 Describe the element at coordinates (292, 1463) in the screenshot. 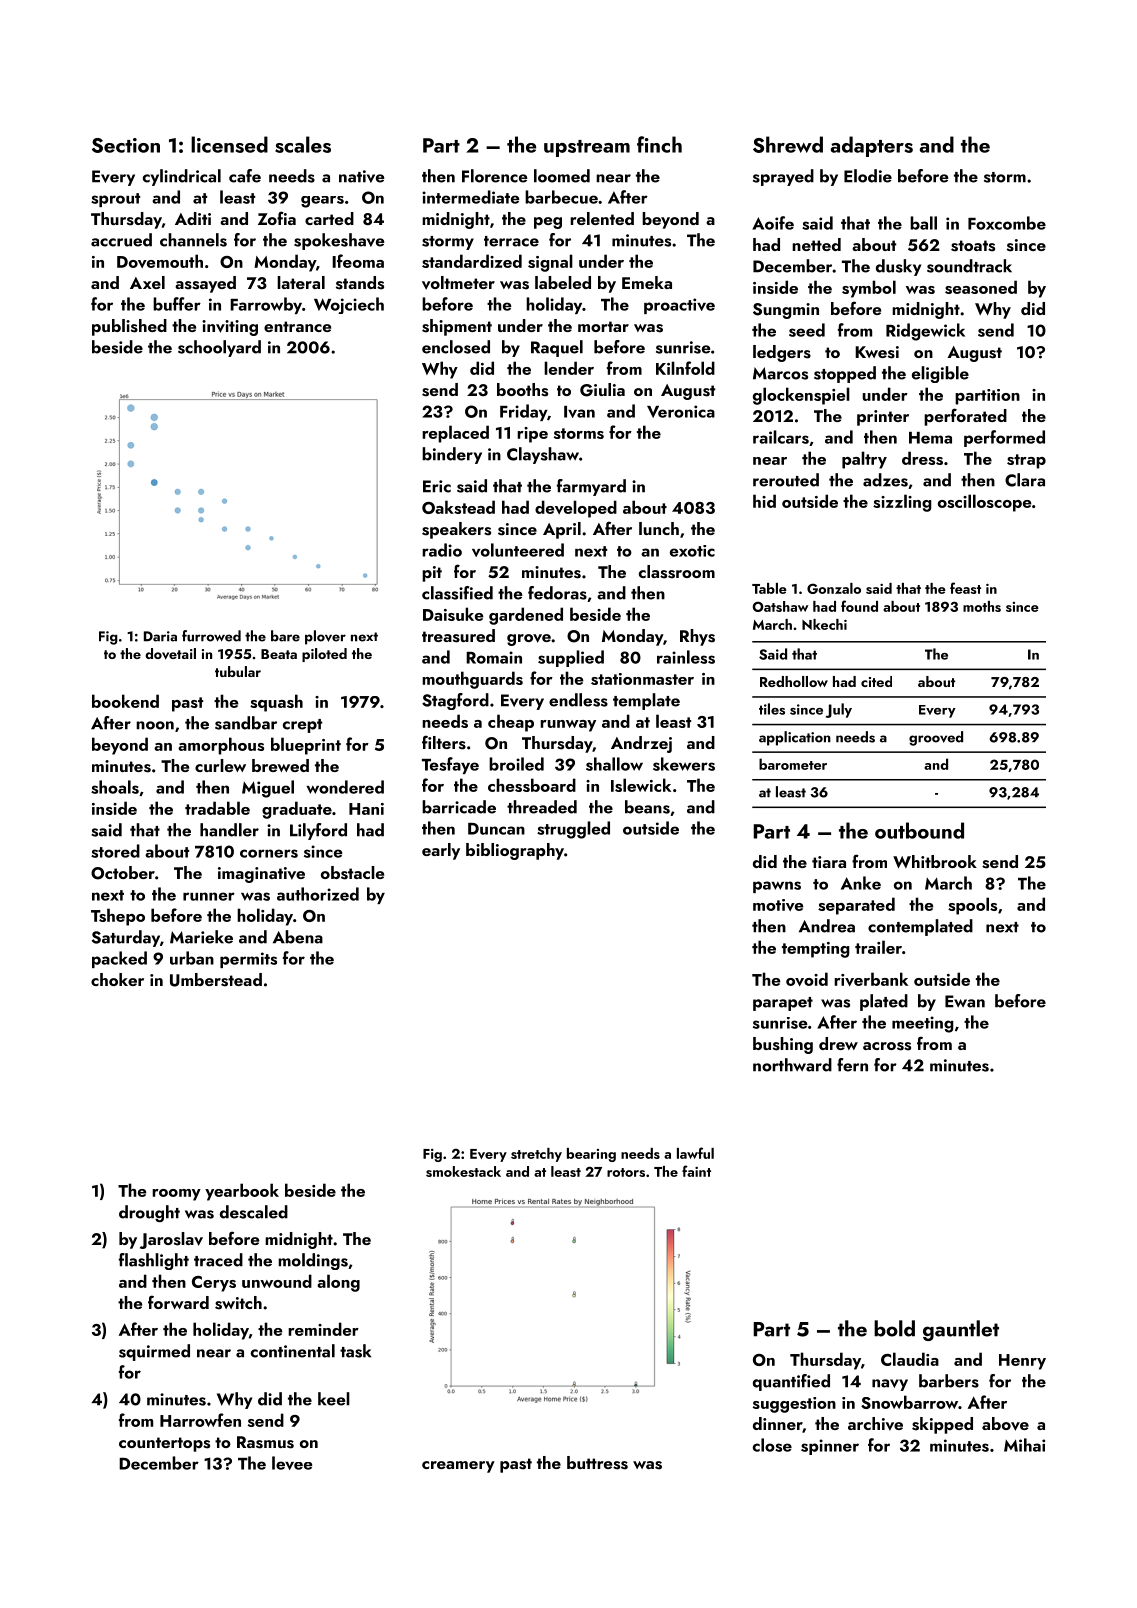

I see `levee` at that location.
